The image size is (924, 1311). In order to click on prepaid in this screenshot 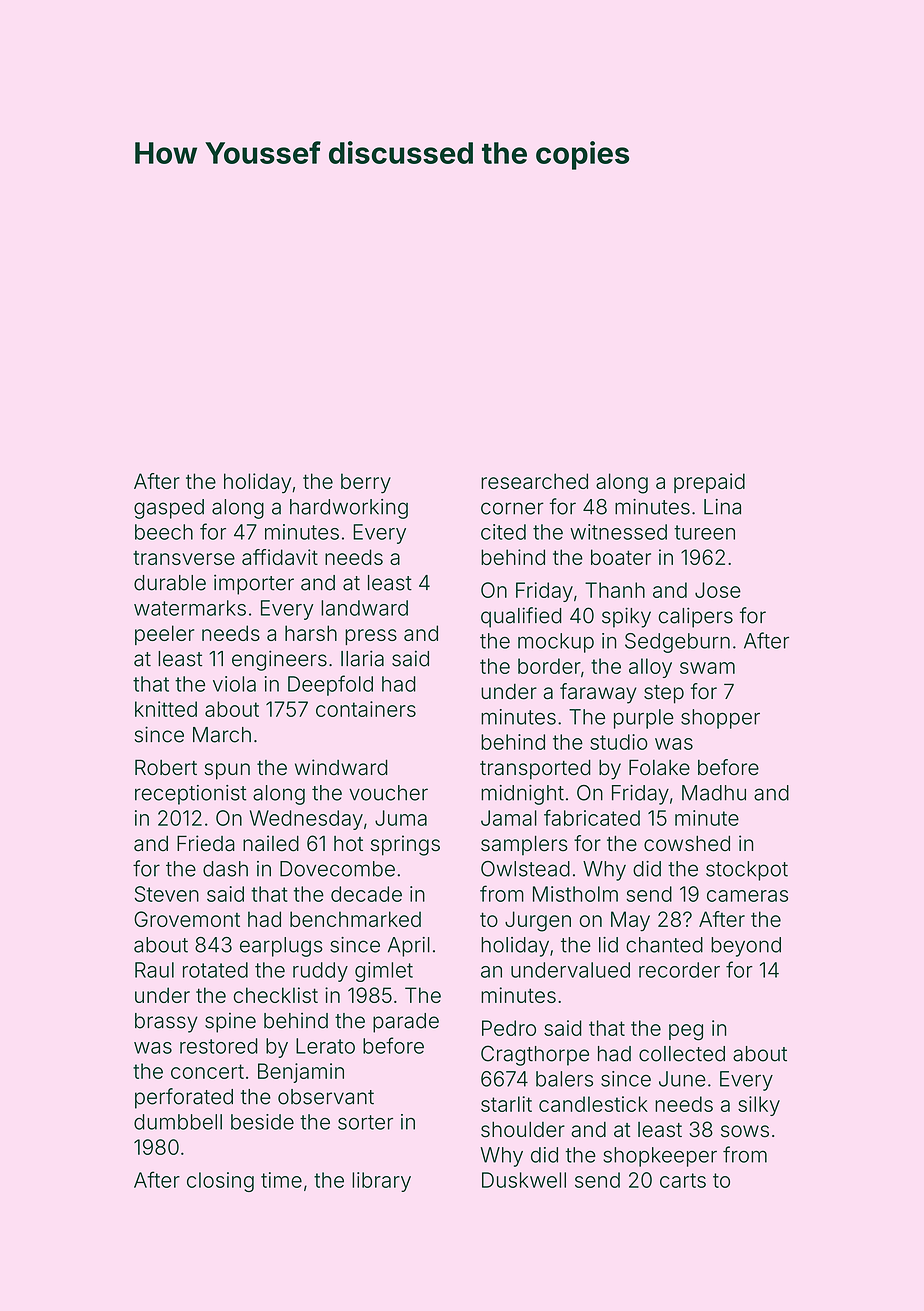, I will do `click(709, 483)`.
